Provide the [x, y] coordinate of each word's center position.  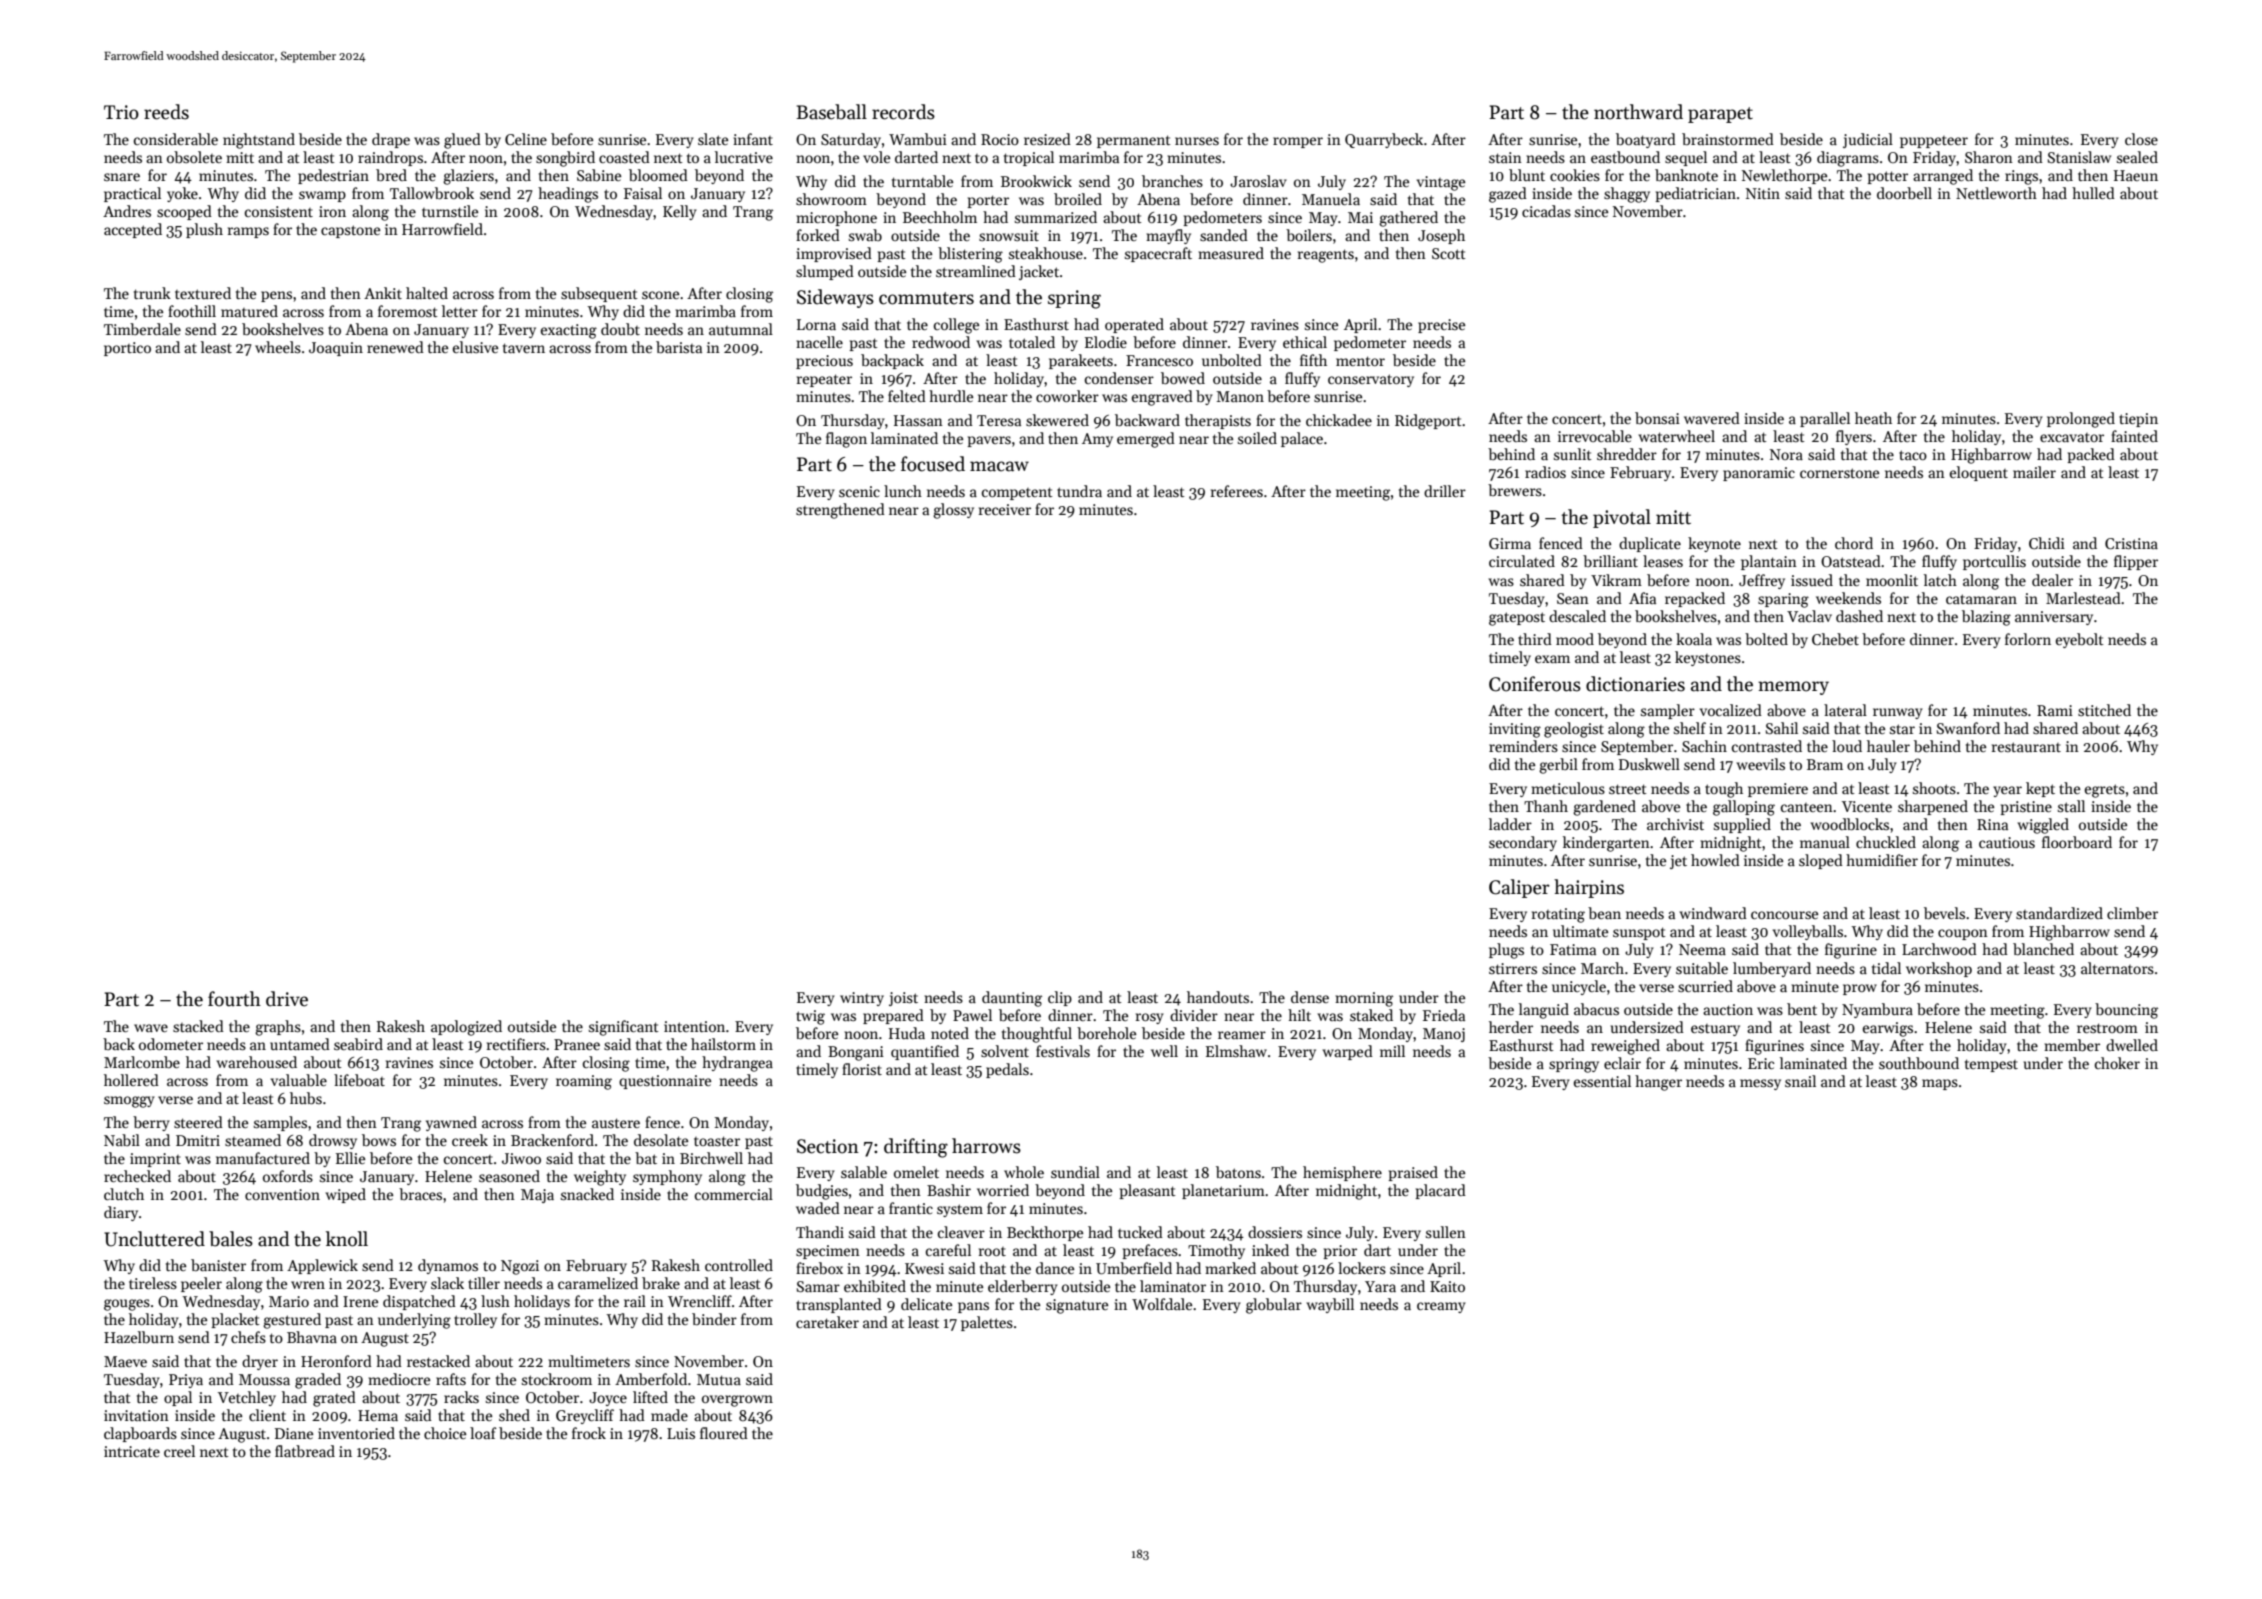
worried [1003, 1190]
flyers [1854, 437]
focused [933, 464]
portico [127, 349]
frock [589, 1433]
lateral [1845, 710]
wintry [862, 999]
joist [903, 999]
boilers [1309, 235]
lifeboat [359, 1080]
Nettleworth [1996, 193]
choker [2117, 1063]
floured [724, 1433]
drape [391, 140]
